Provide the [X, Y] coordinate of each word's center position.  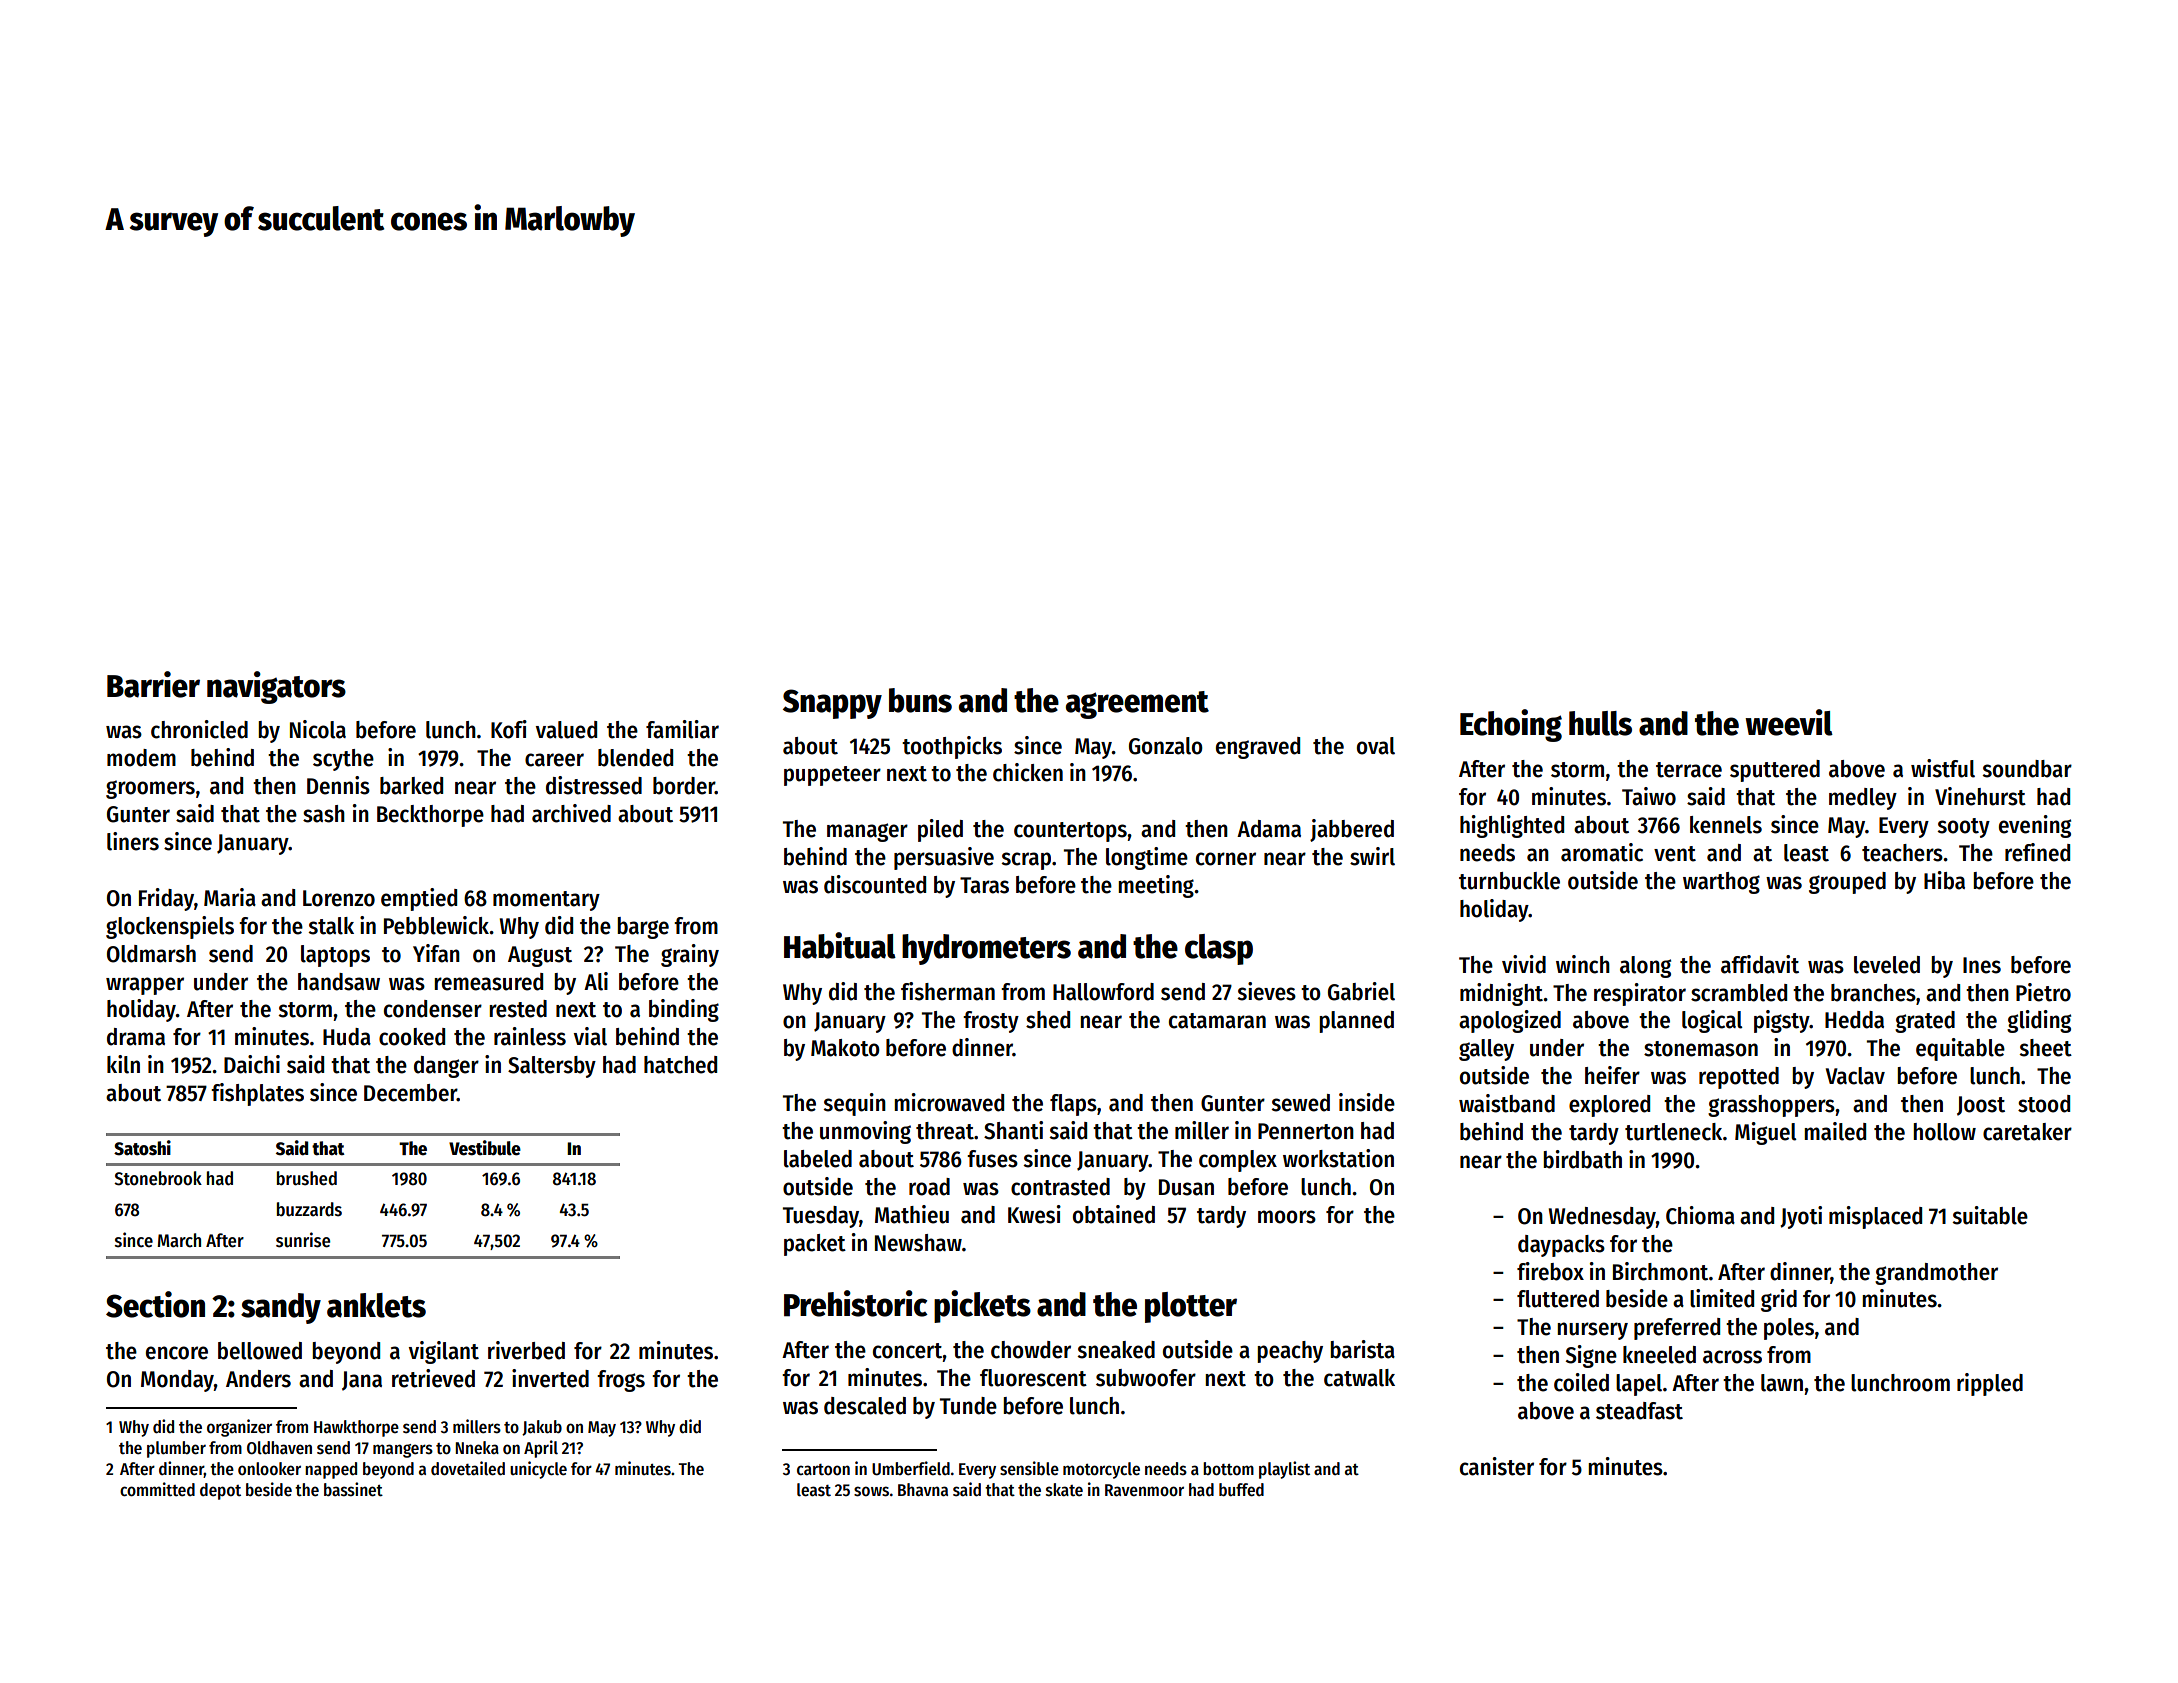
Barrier [153, 684]
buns [920, 700]
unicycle [538, 1470]
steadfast [1639, 1411]
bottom [1228, 1469]
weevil [1789, 722]
